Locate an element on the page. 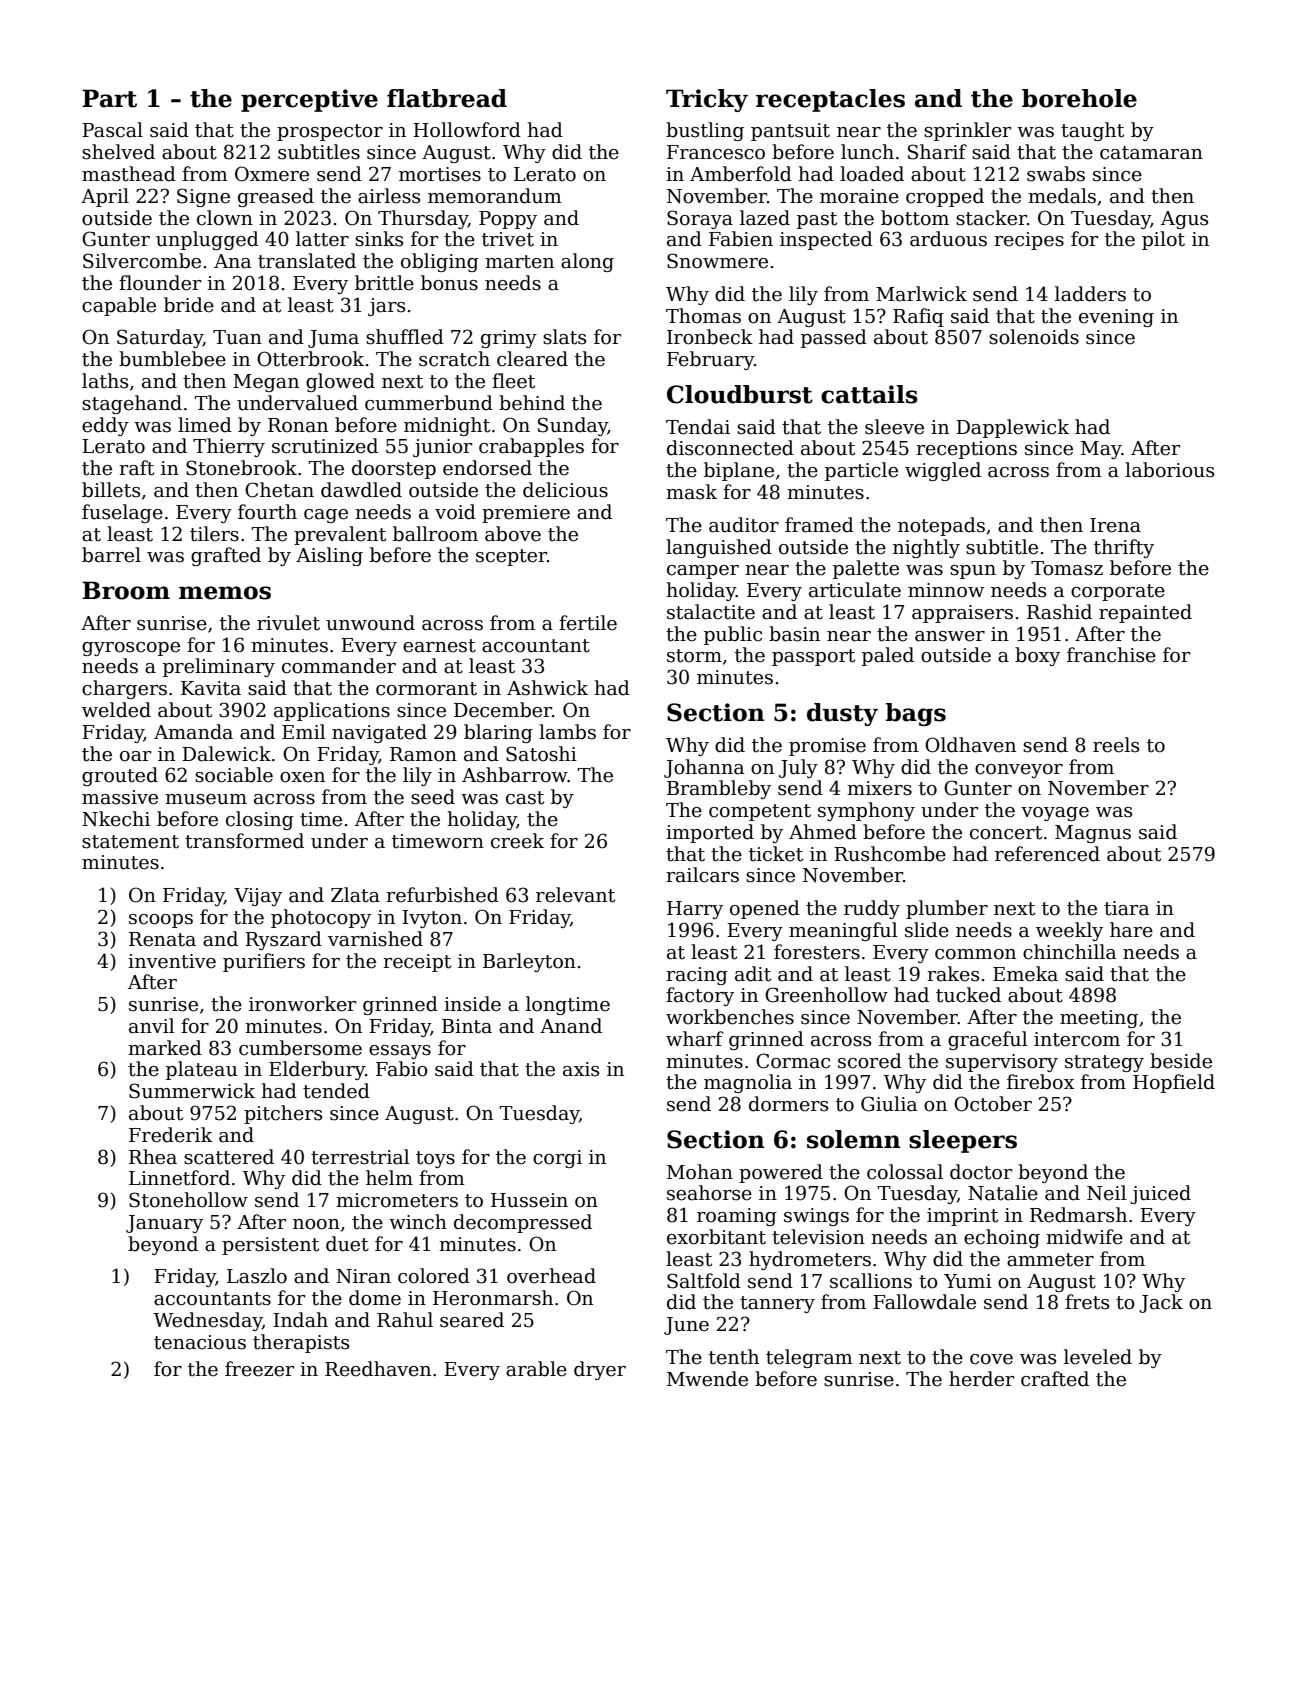 Image resolution: width=1299 pixels, height=1682 pixels. Amanda is located at coordinates (193, 732).
